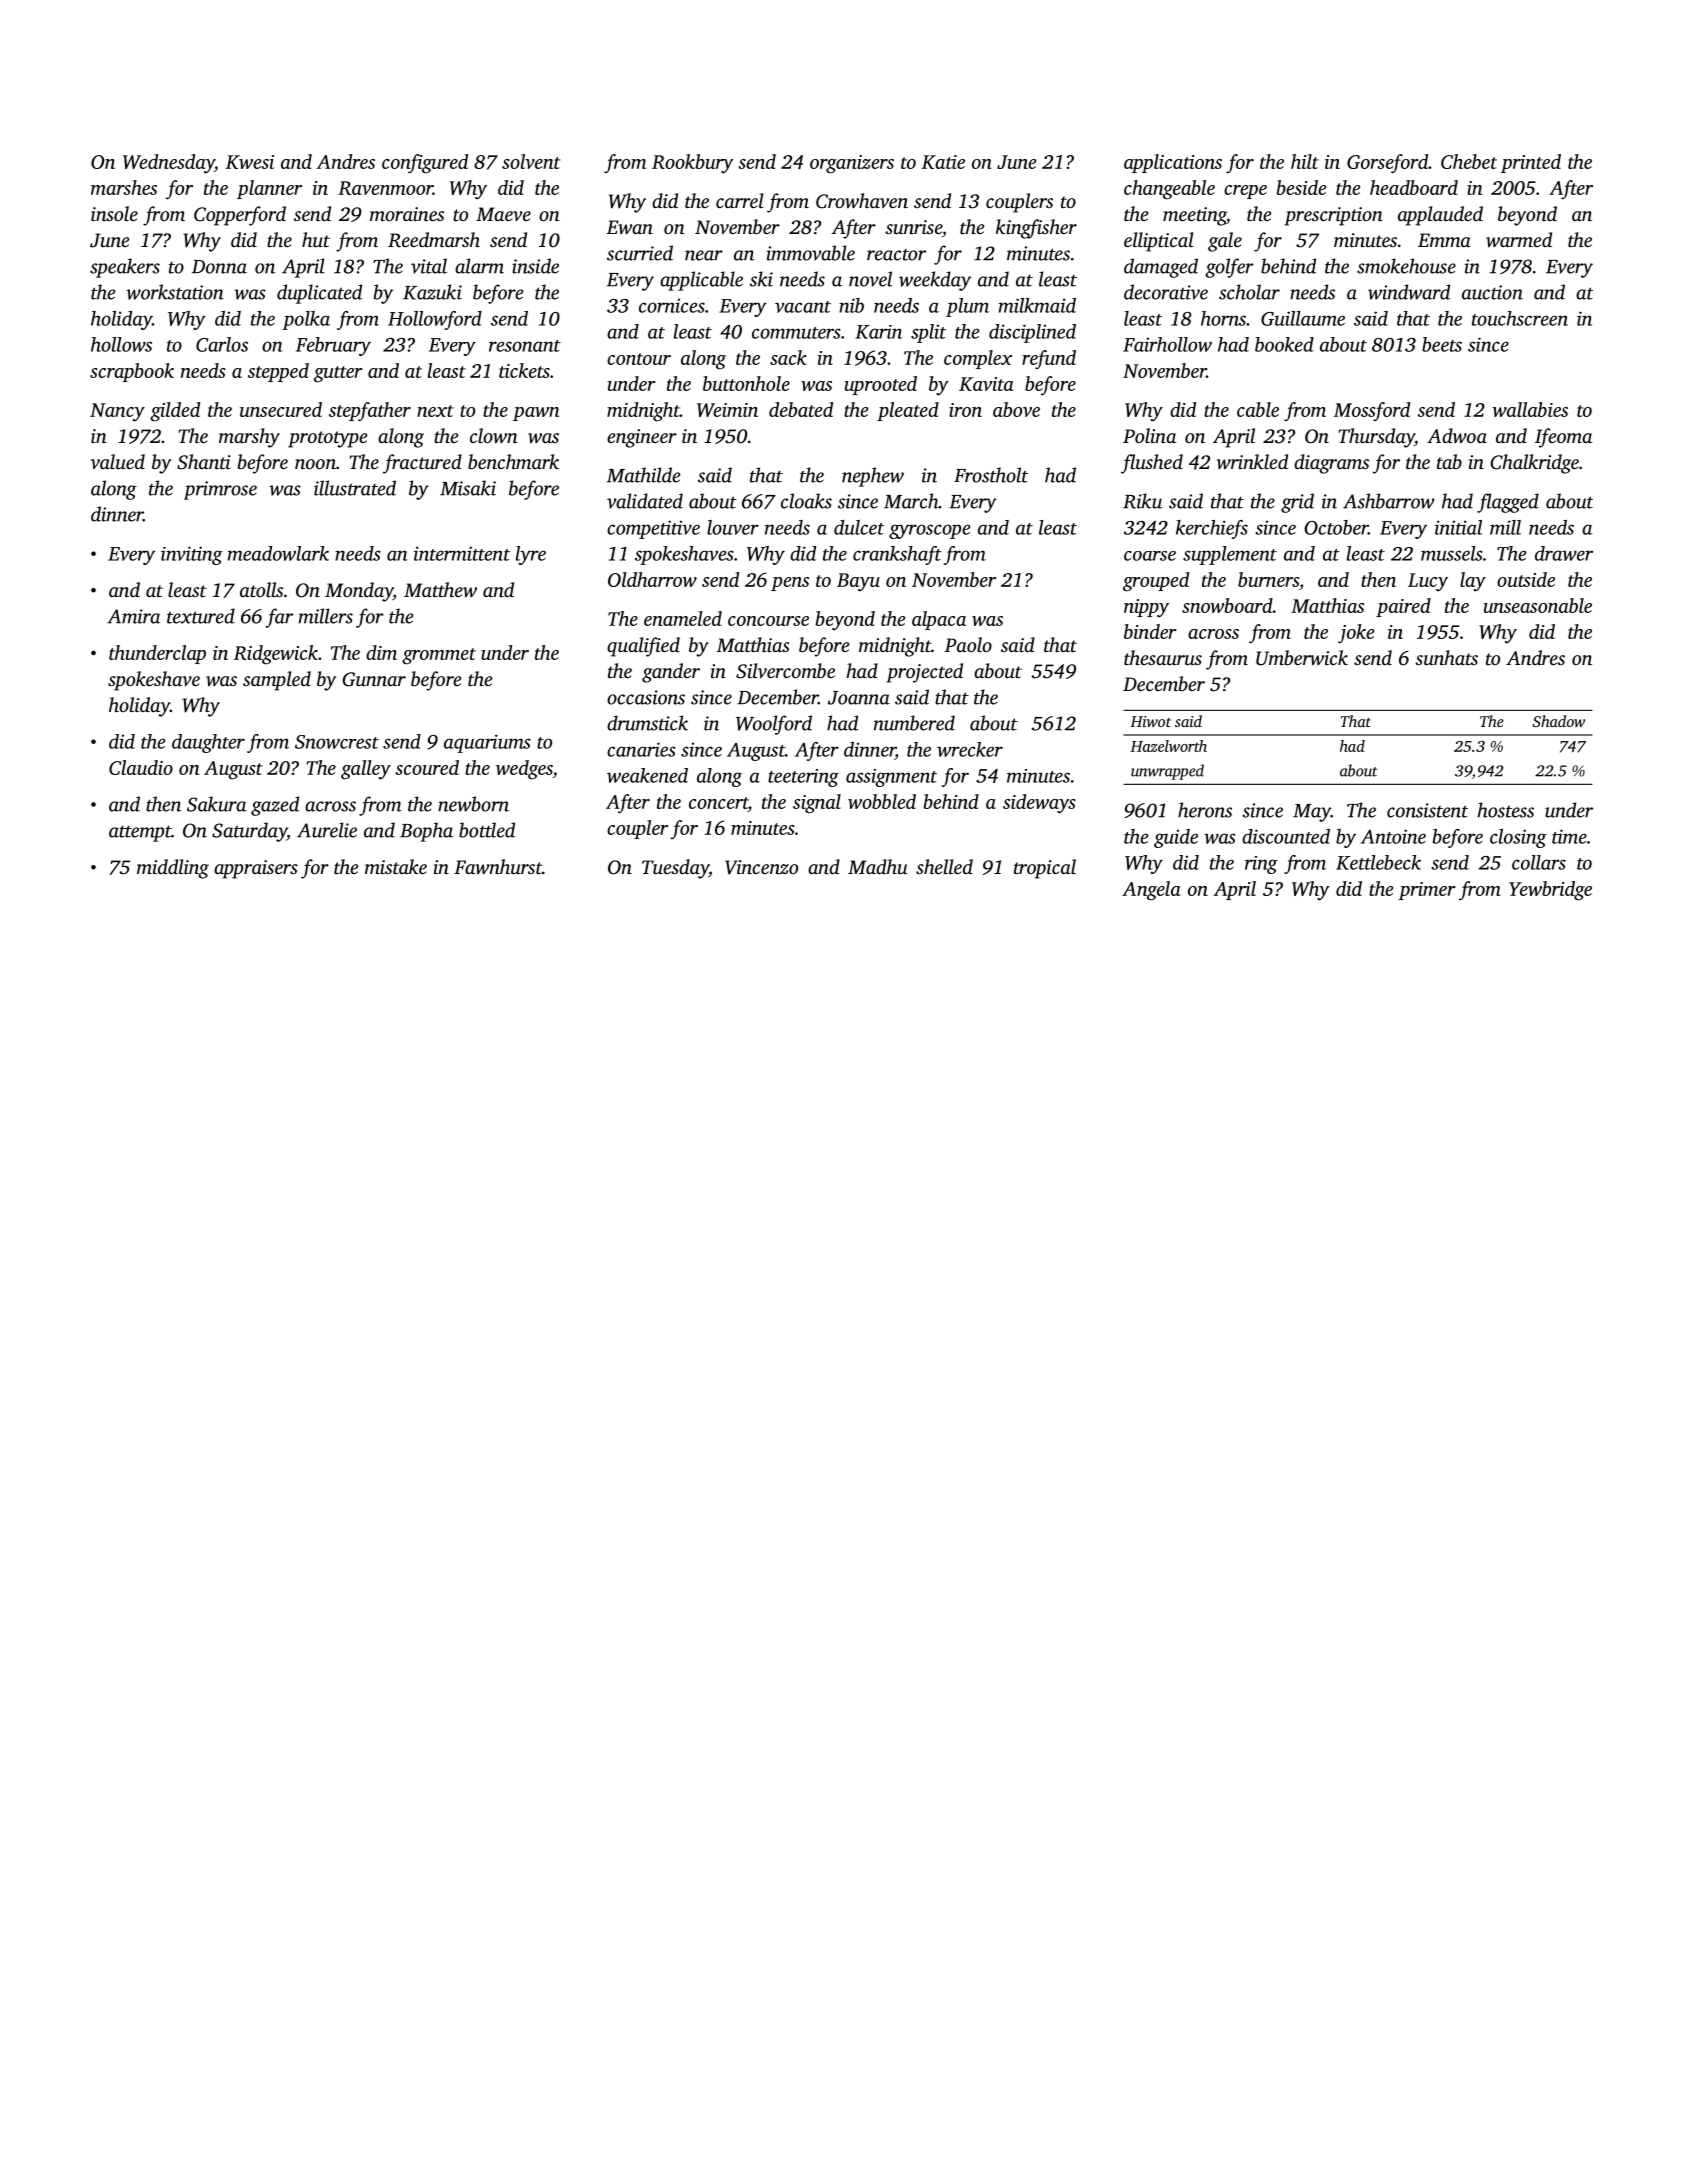 This page has height=2178, width=1683. I want to click on Tuesday, so click(675, 869).
